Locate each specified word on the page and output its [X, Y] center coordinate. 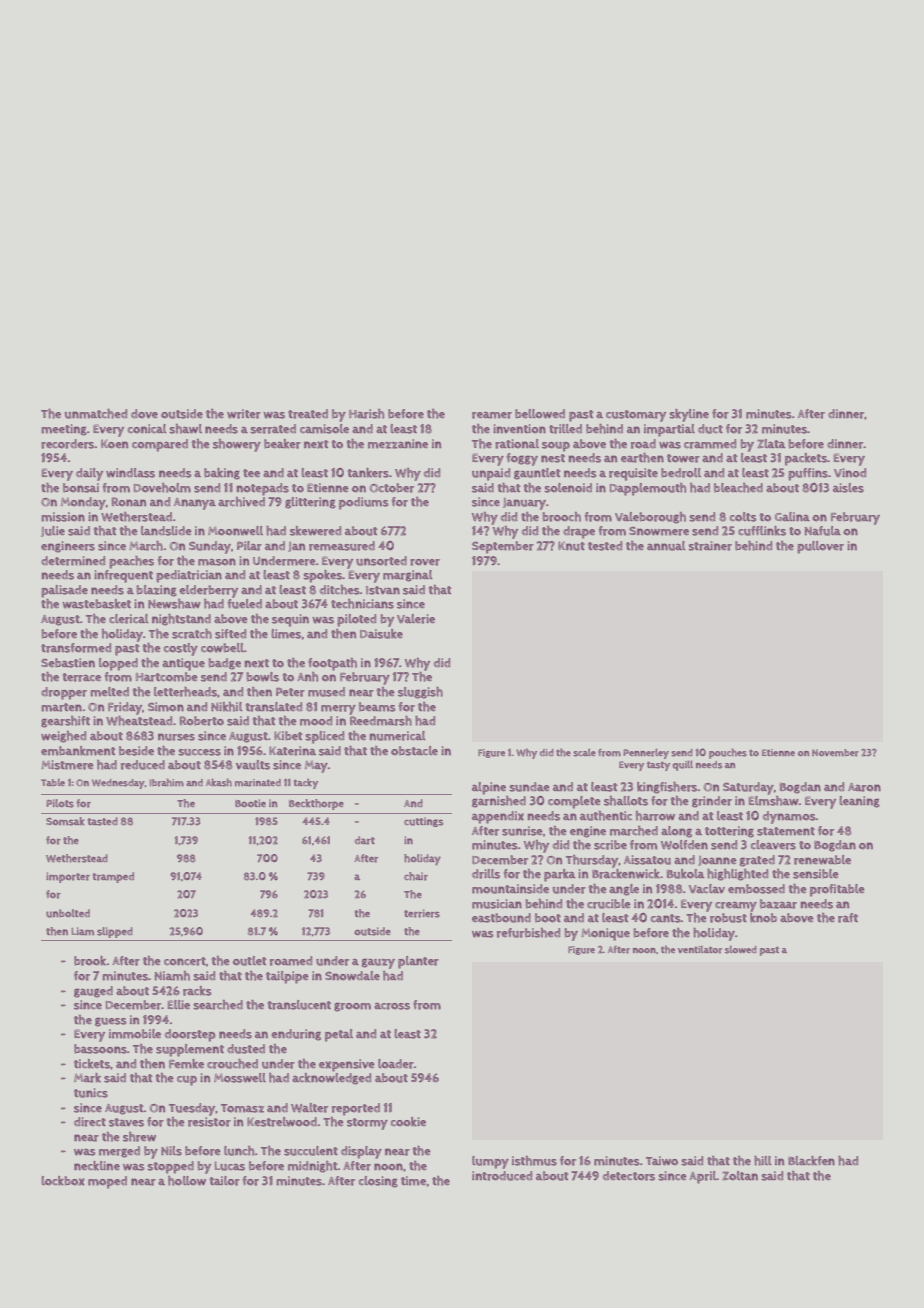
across [392, 1006]
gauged [93, 992]
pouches [728, 753]
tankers [368, 473]
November [835, 753]
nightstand [181, 620]
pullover [820, 547]
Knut [571, 546]
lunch [239, 1151]
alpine [489, 788]
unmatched [96, 414]
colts [743, 517]
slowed [741, 949]
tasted [103, 821]
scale [584, 753]
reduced [143, 765]
